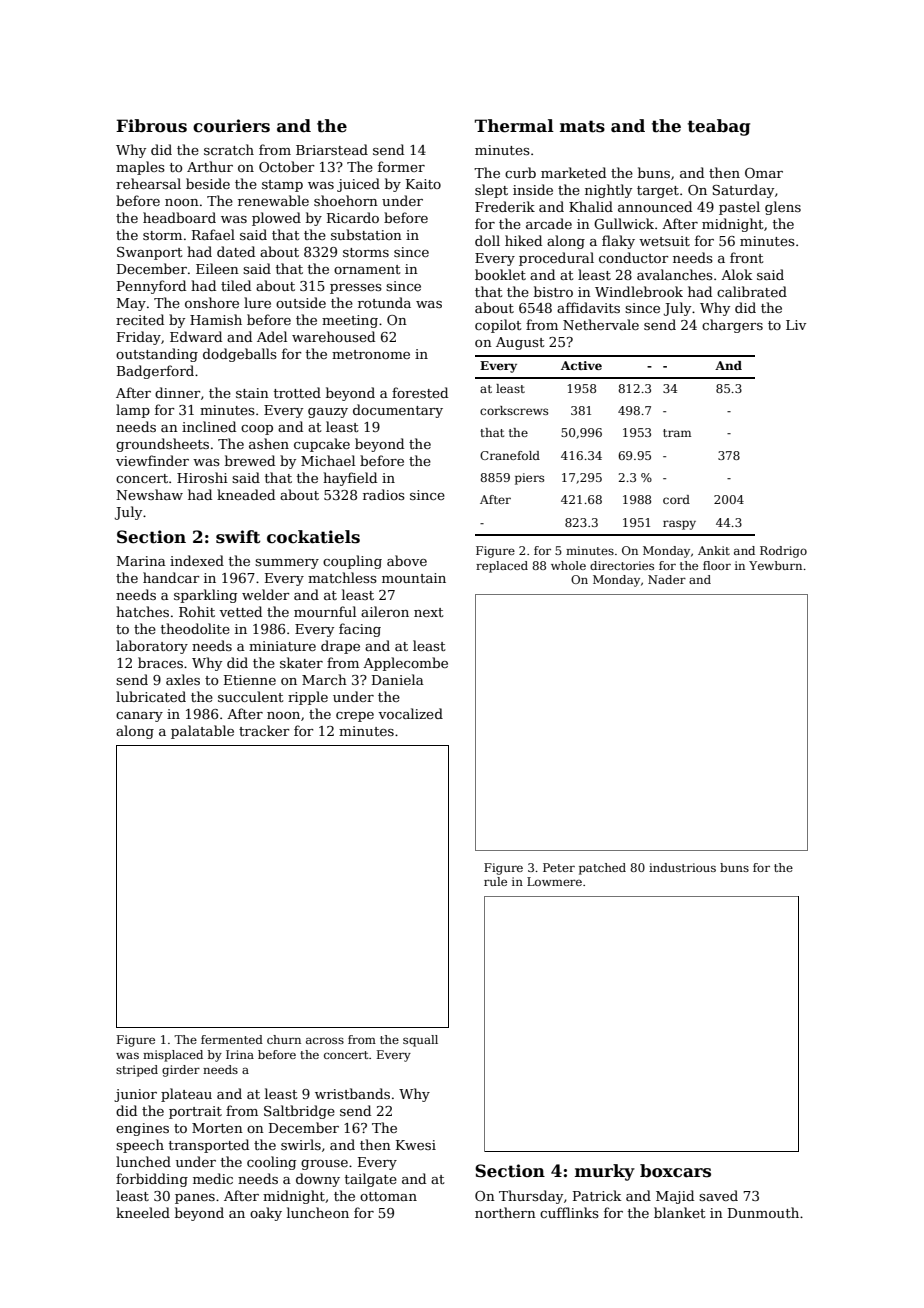  I want to click on tiled, so click(236, 285).
